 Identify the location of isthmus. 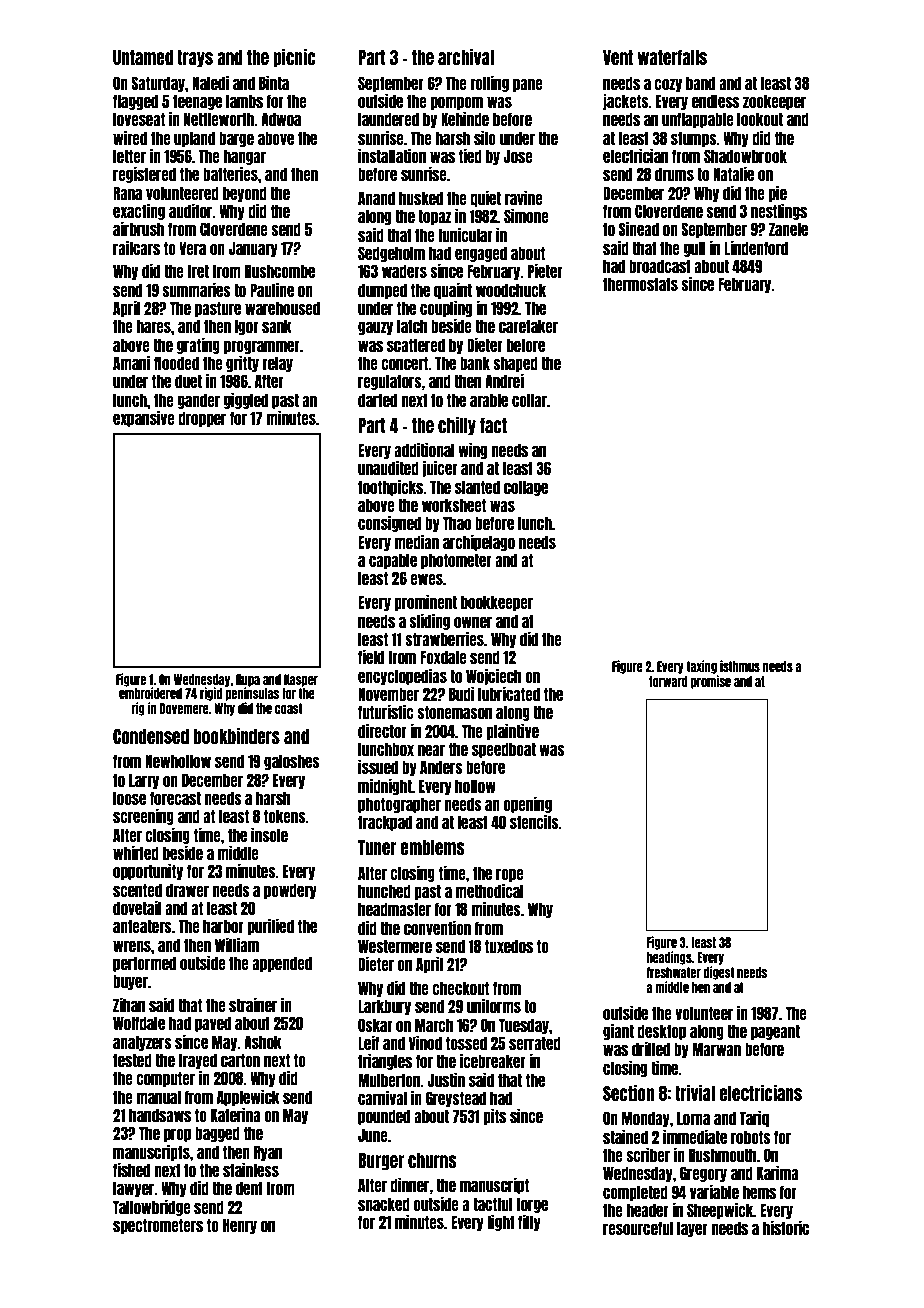
(740, 666).
